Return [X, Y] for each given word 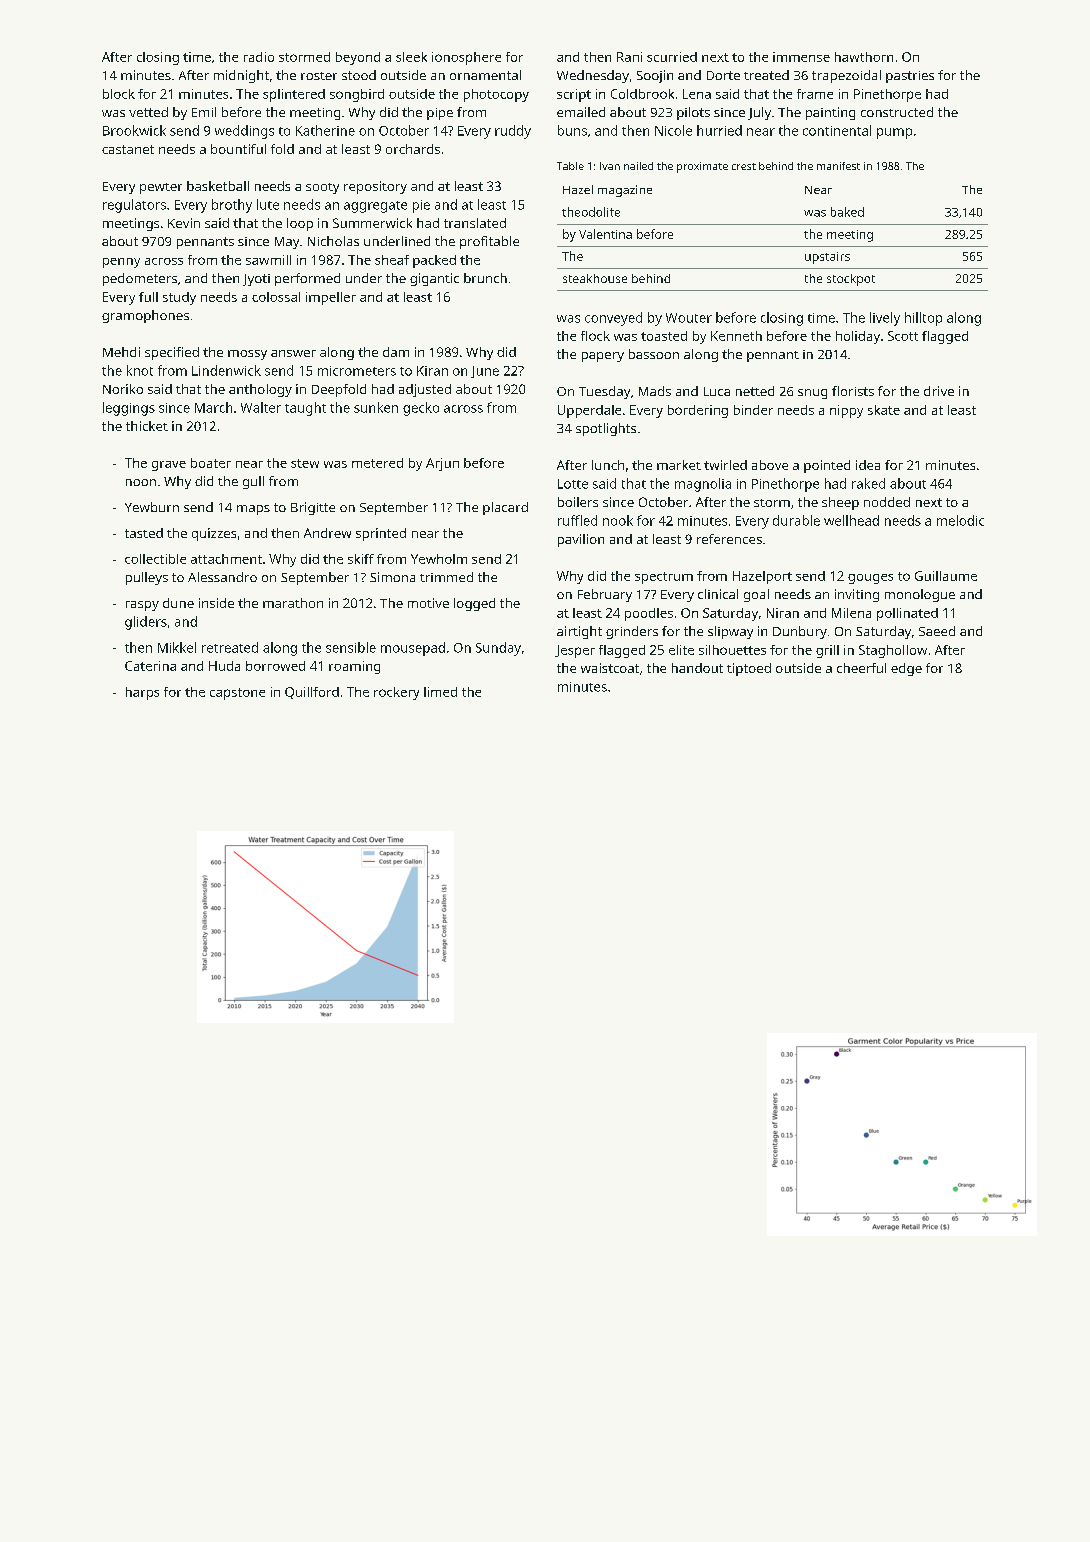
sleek [411, 57]
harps [142, 693]
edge [906, 669]
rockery [396, 693]
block [119, 94]
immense [801, 57]
